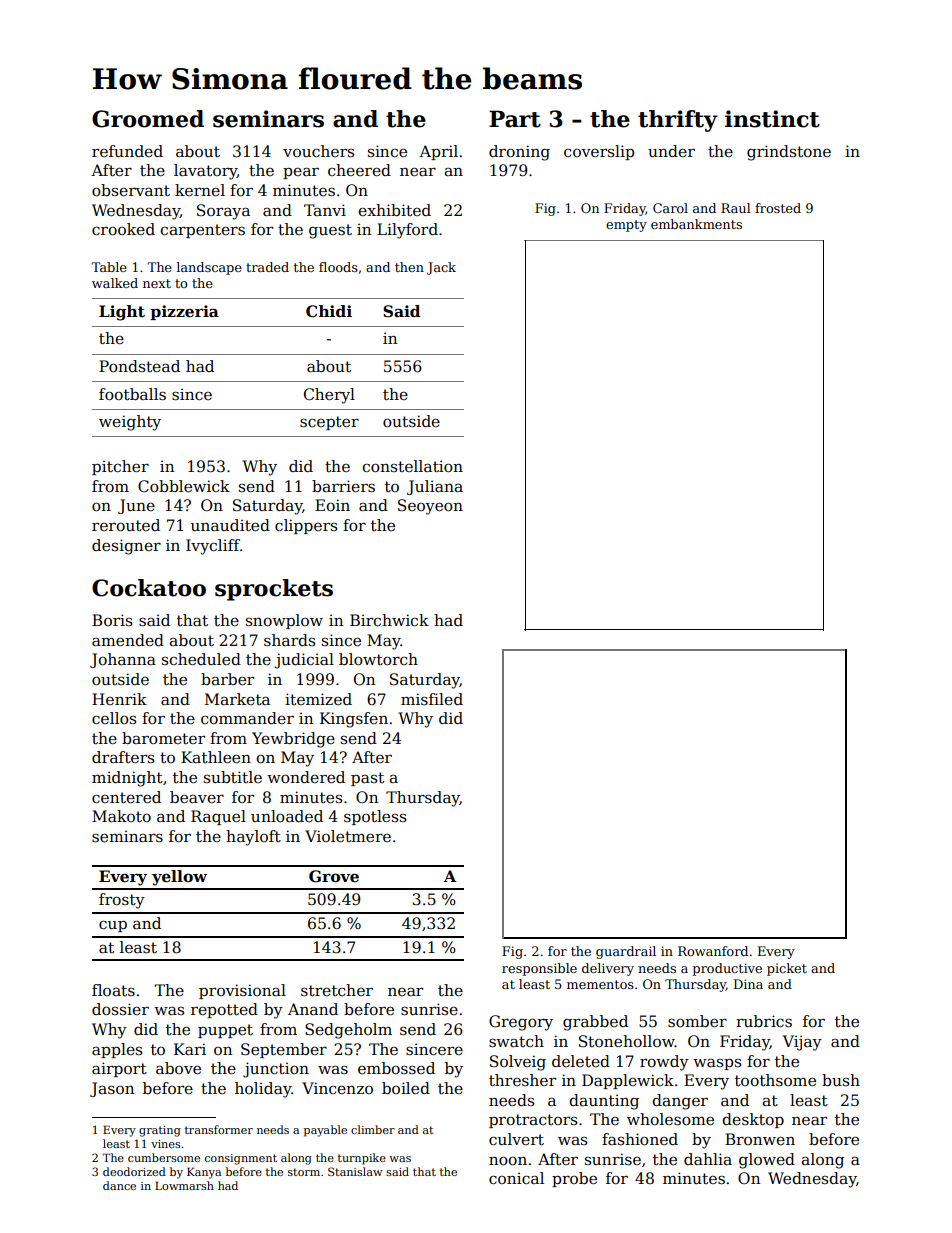  What do you see at coordinates (574, 1179) in the page?
I see `probe` at bounding box center [574, 1179].
